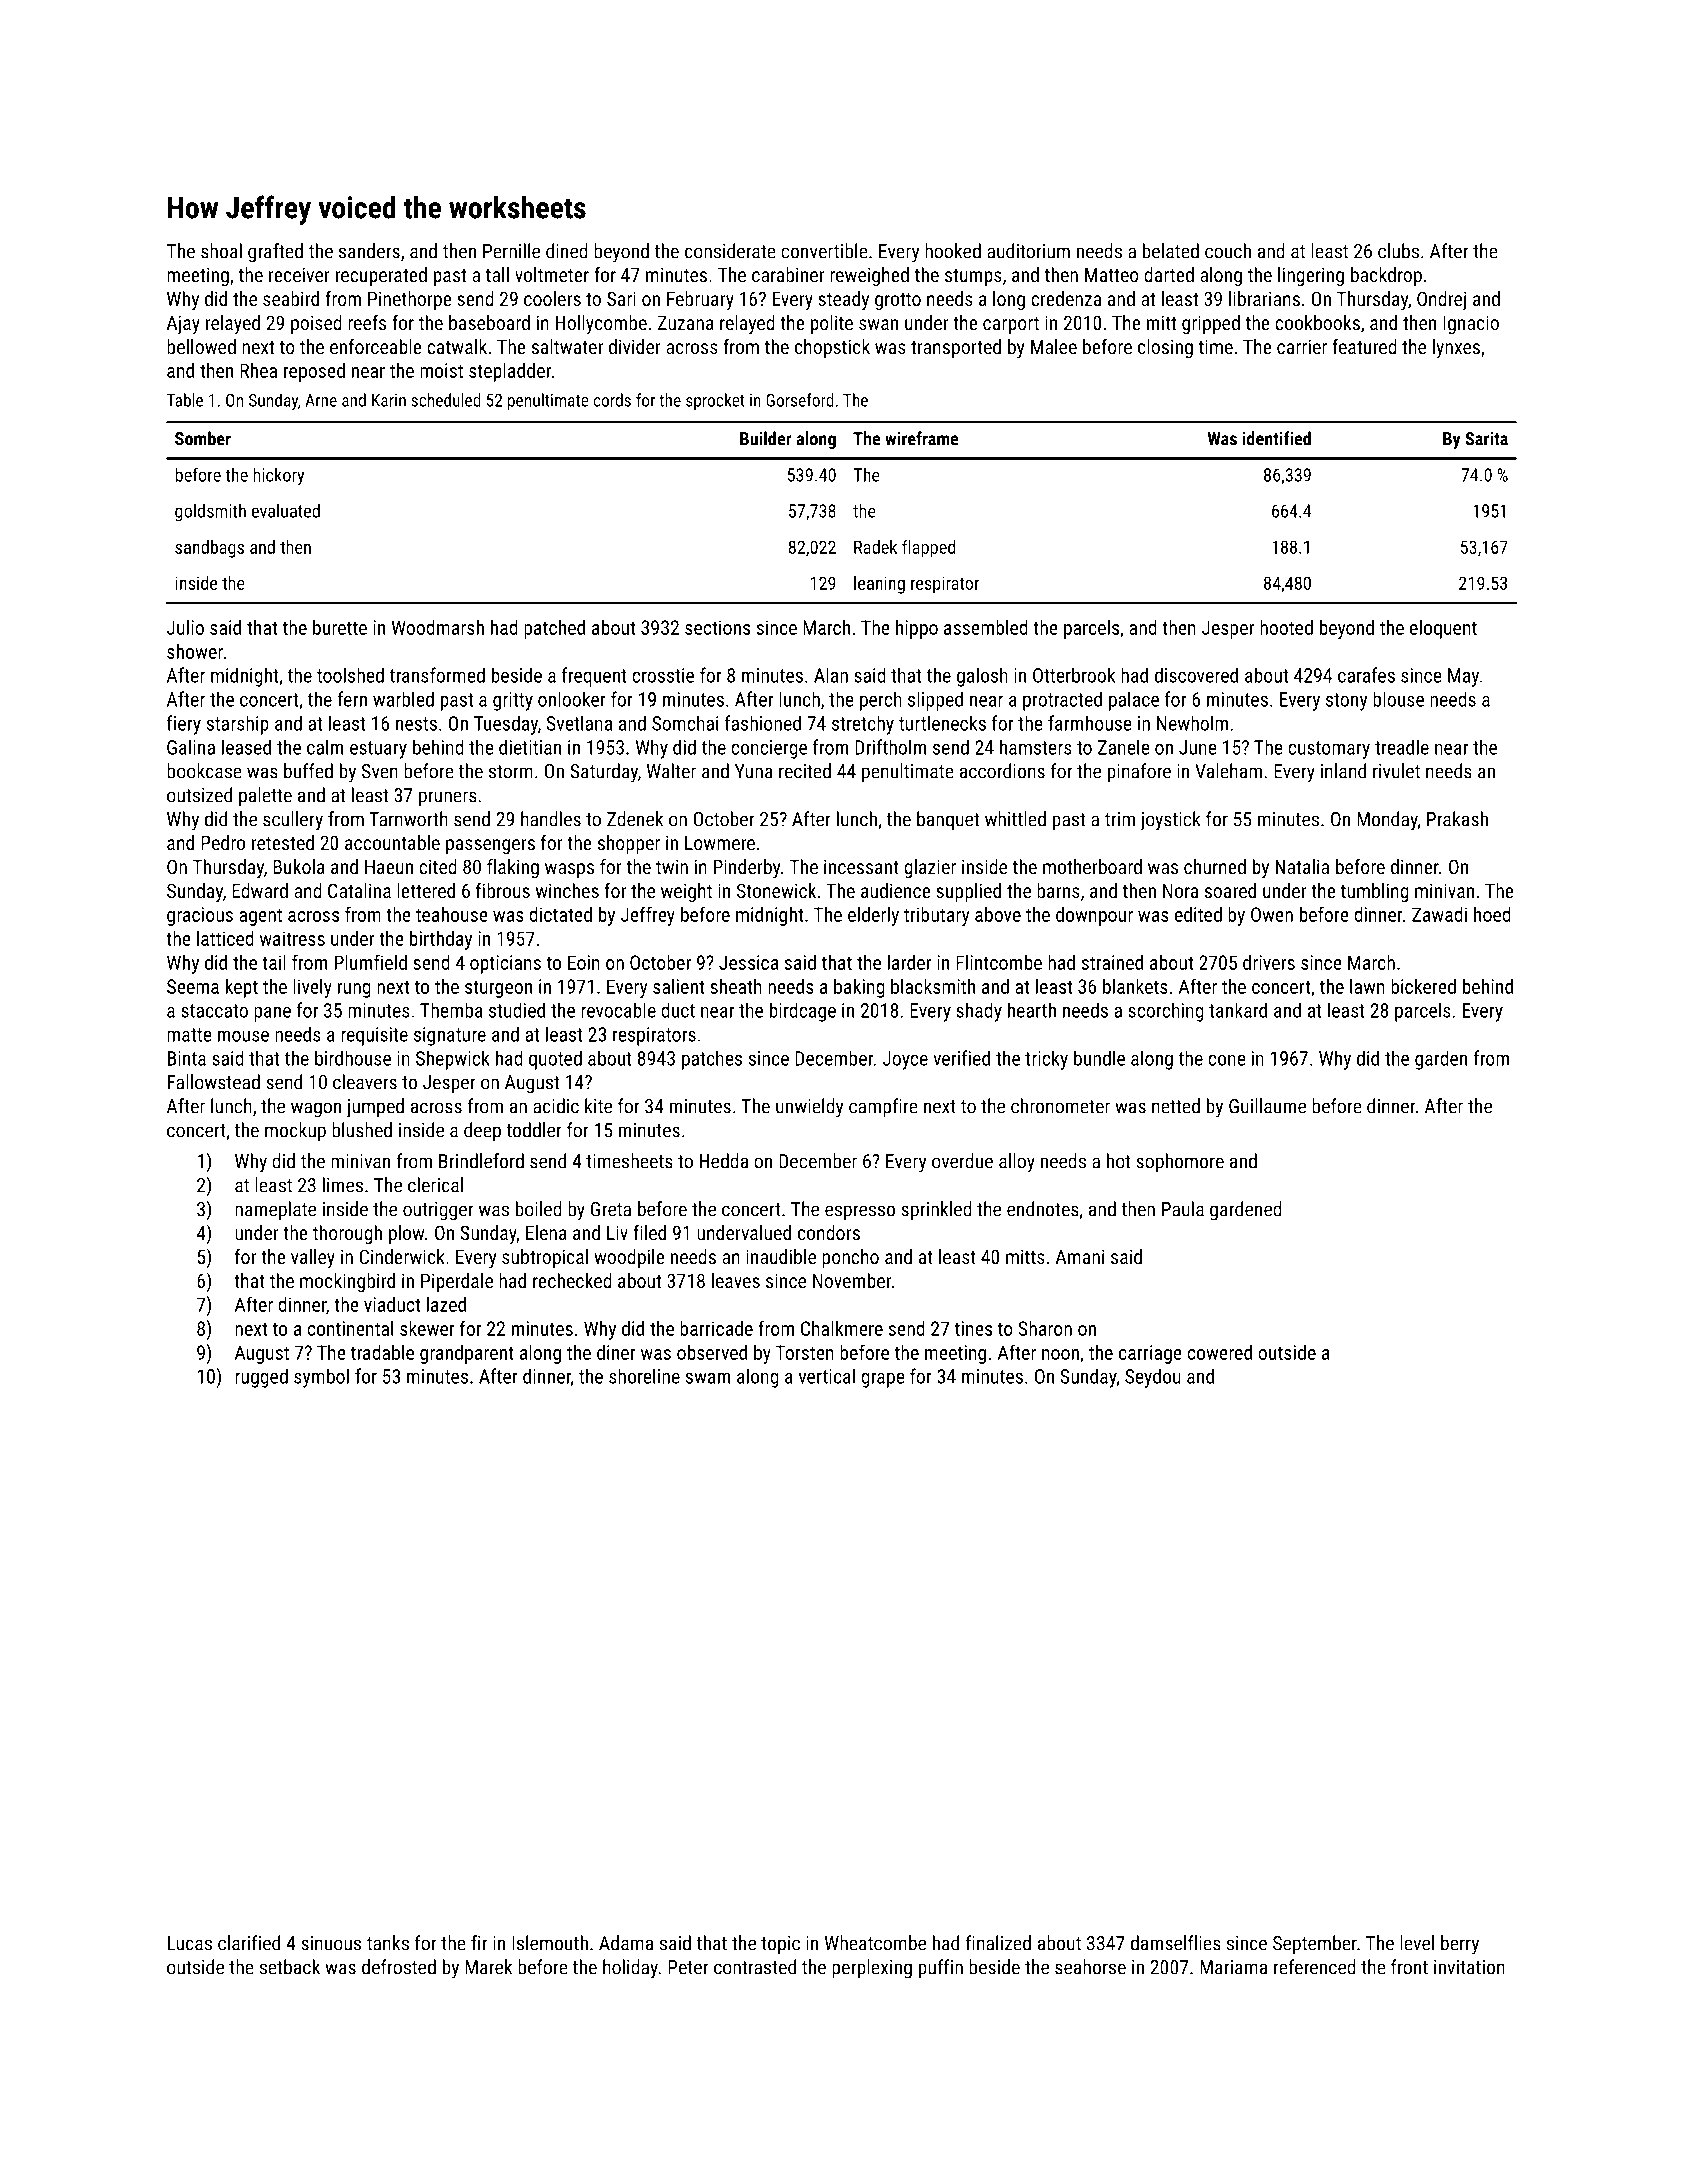 The height and width of the page is (2178, 1683). I want to click on Monday, so click(1387, 821).
